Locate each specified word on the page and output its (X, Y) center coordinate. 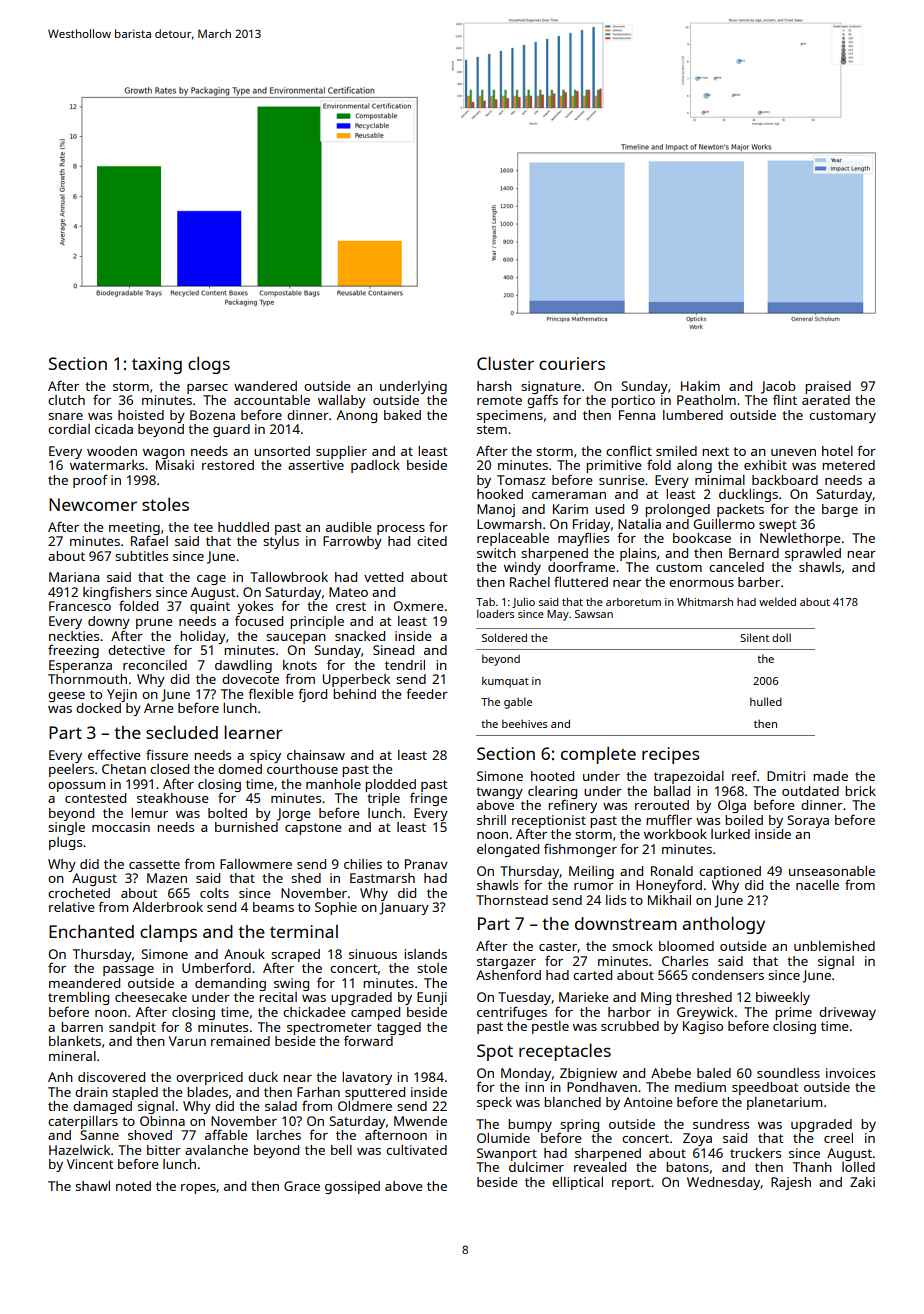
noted (133, 1186)
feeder (427, 693)
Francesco (80, 606)
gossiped (352, 1187)
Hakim (700, 386)
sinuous (373, 954)
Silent (754, 637)
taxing (157, 365)
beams (273, 907)
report (631, 1184)
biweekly (783, 998)
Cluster (505, 363)
